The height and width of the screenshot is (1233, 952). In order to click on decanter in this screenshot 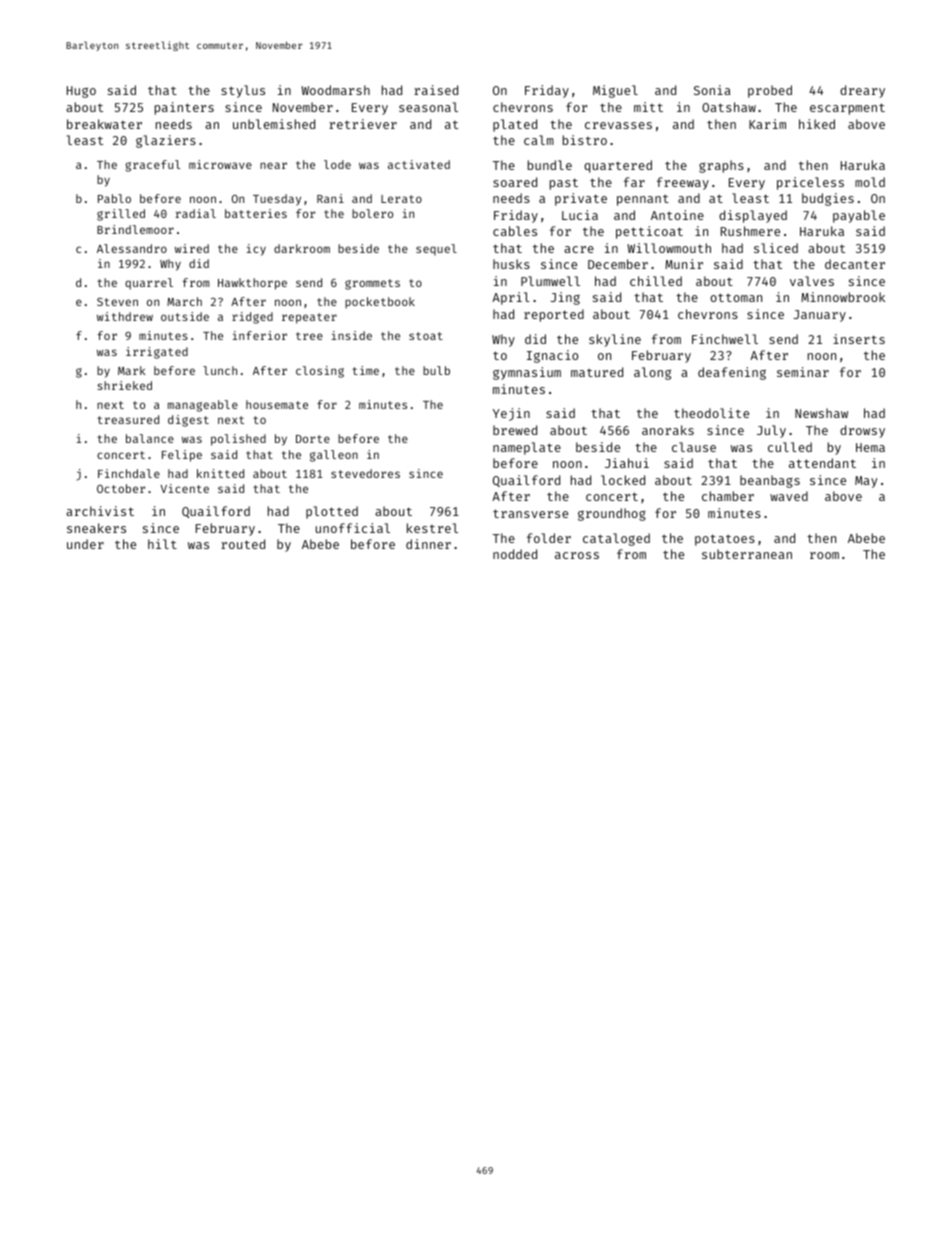, I will do `click(855, 264)`.
